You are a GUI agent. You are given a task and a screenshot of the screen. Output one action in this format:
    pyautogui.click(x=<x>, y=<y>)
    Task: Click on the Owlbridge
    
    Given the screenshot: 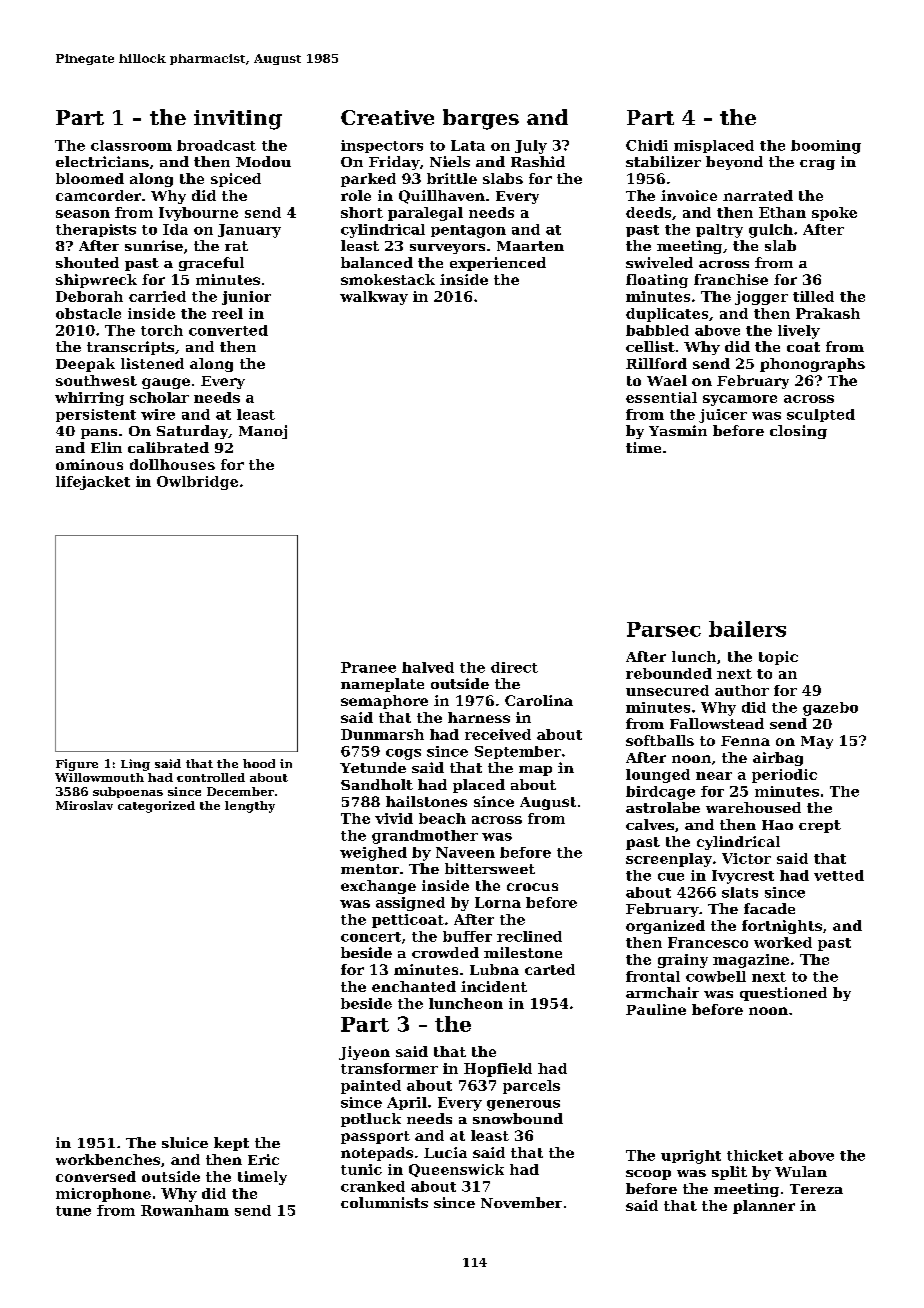 What is the action you would take?
    pyautogui.click(x=197, y=483)
